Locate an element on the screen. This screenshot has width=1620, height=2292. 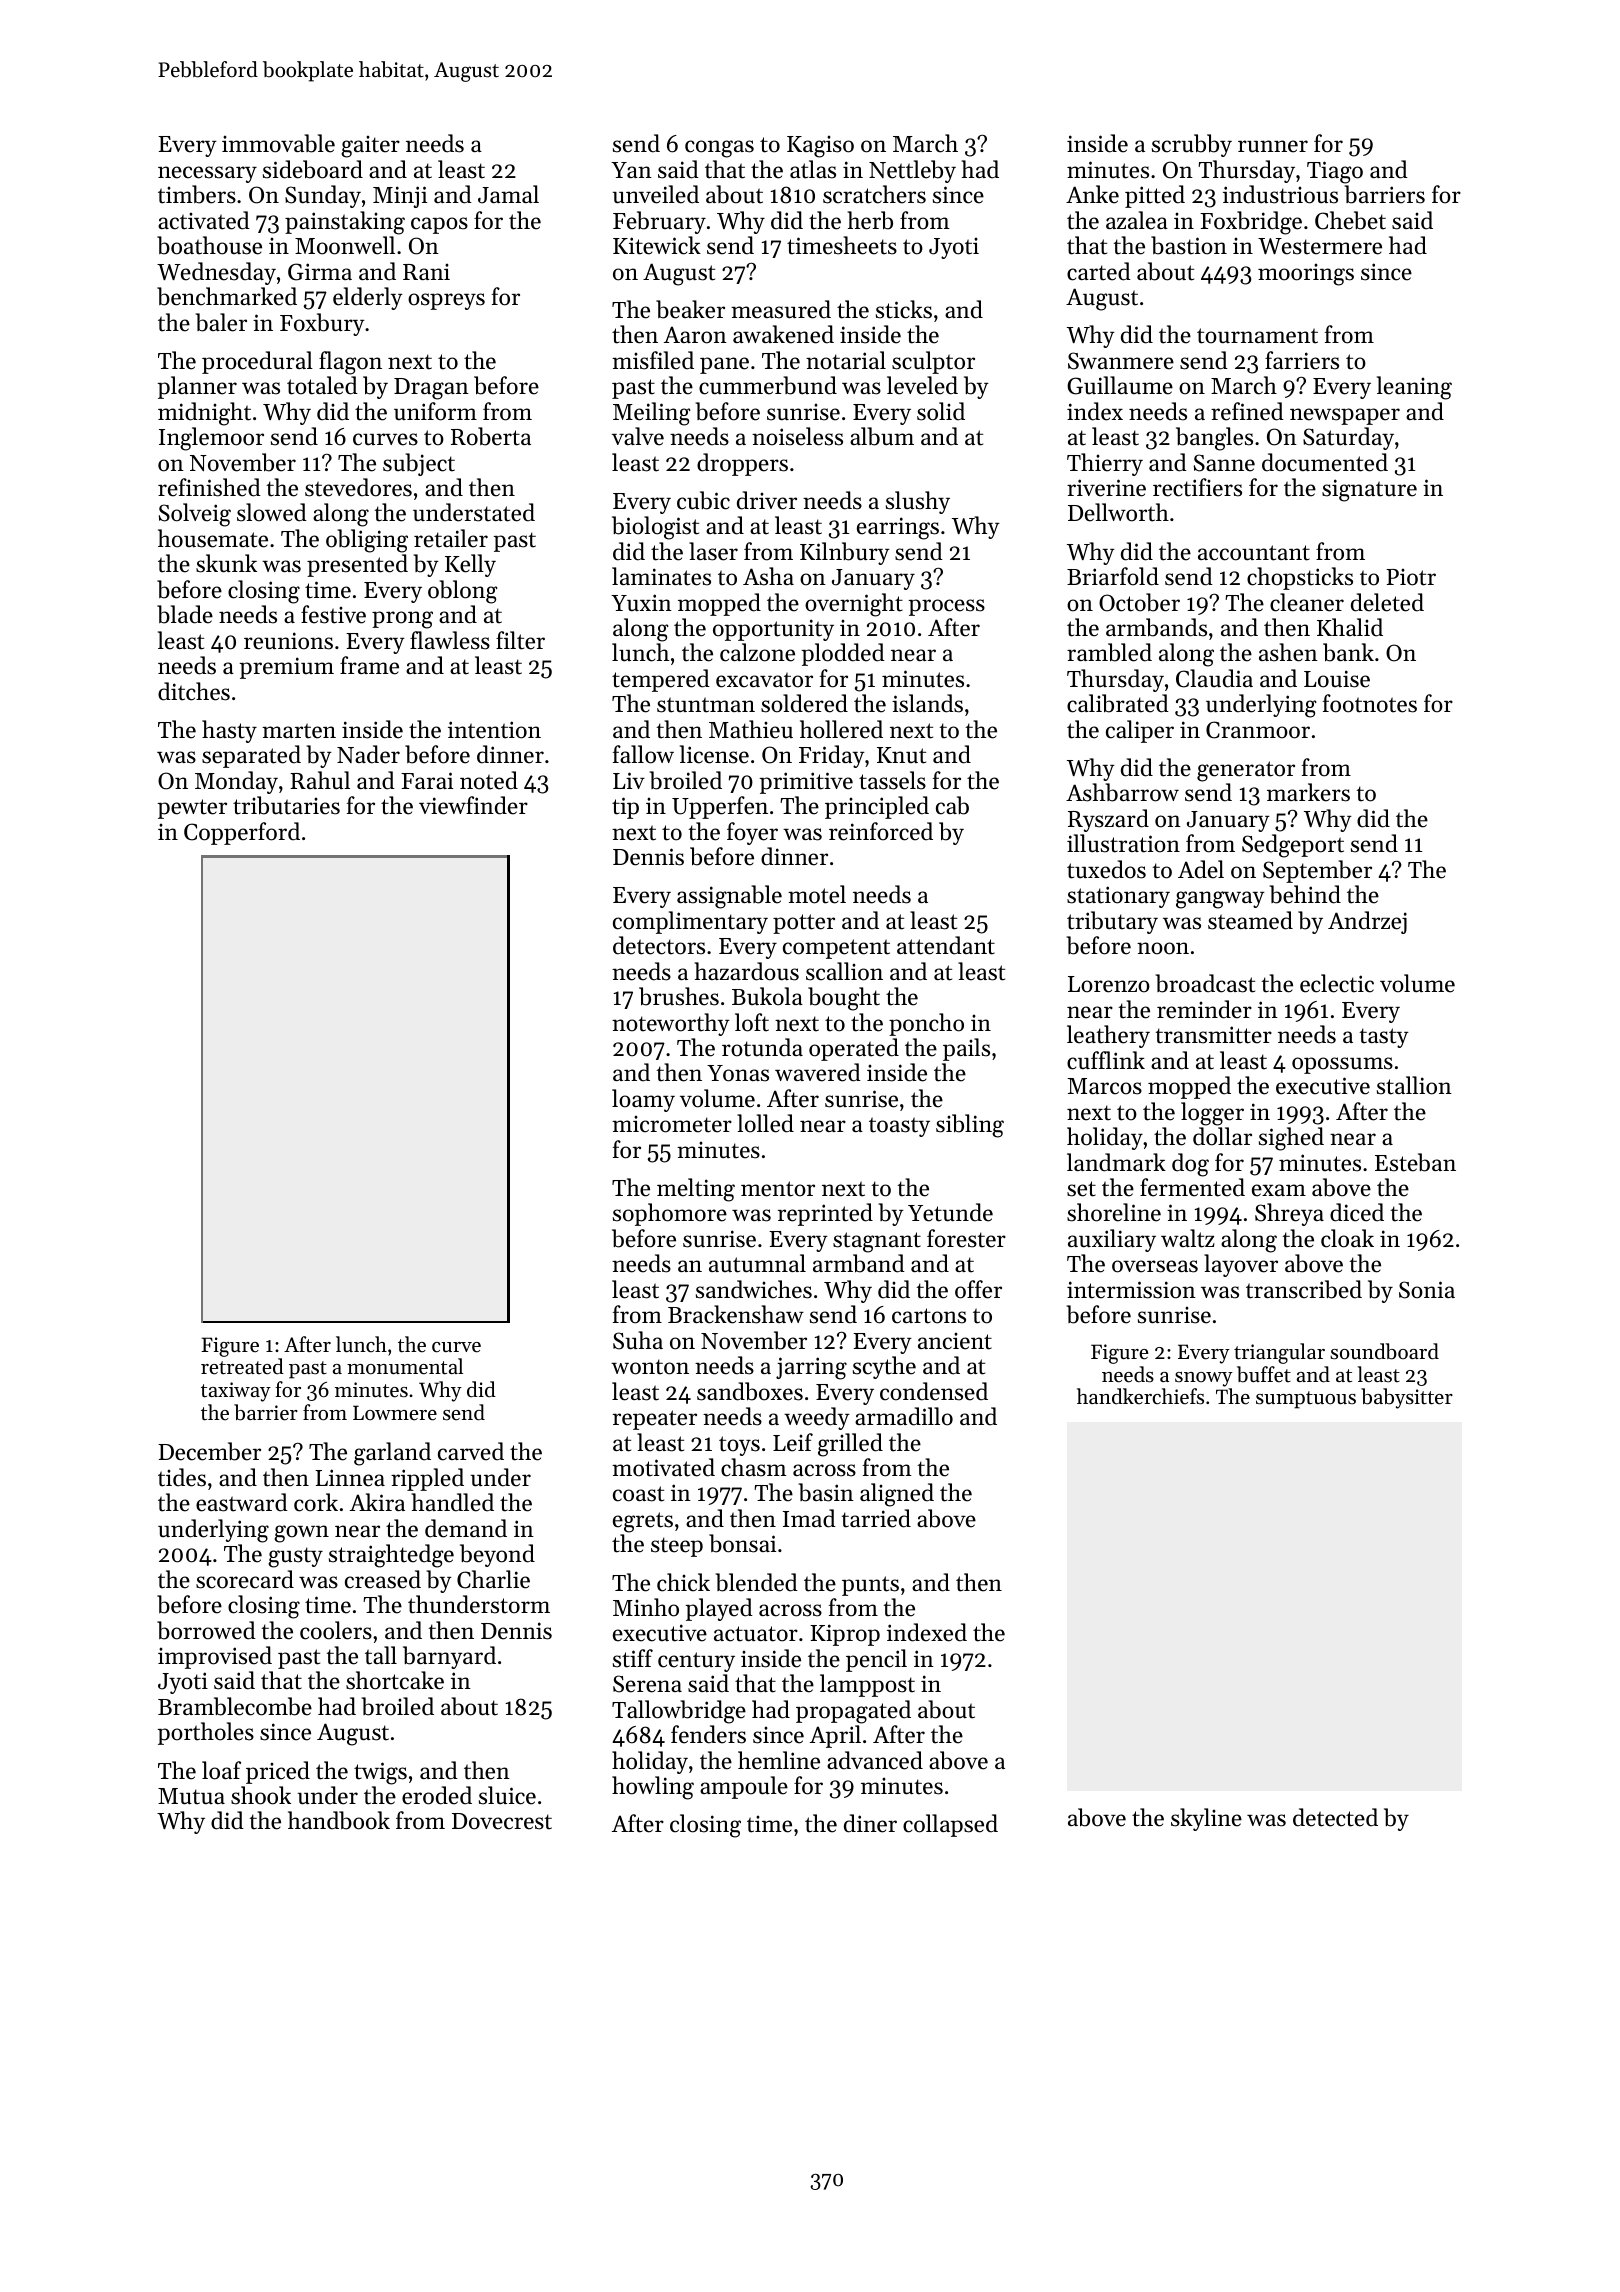
Yan is located at coordinates (631, 170).
